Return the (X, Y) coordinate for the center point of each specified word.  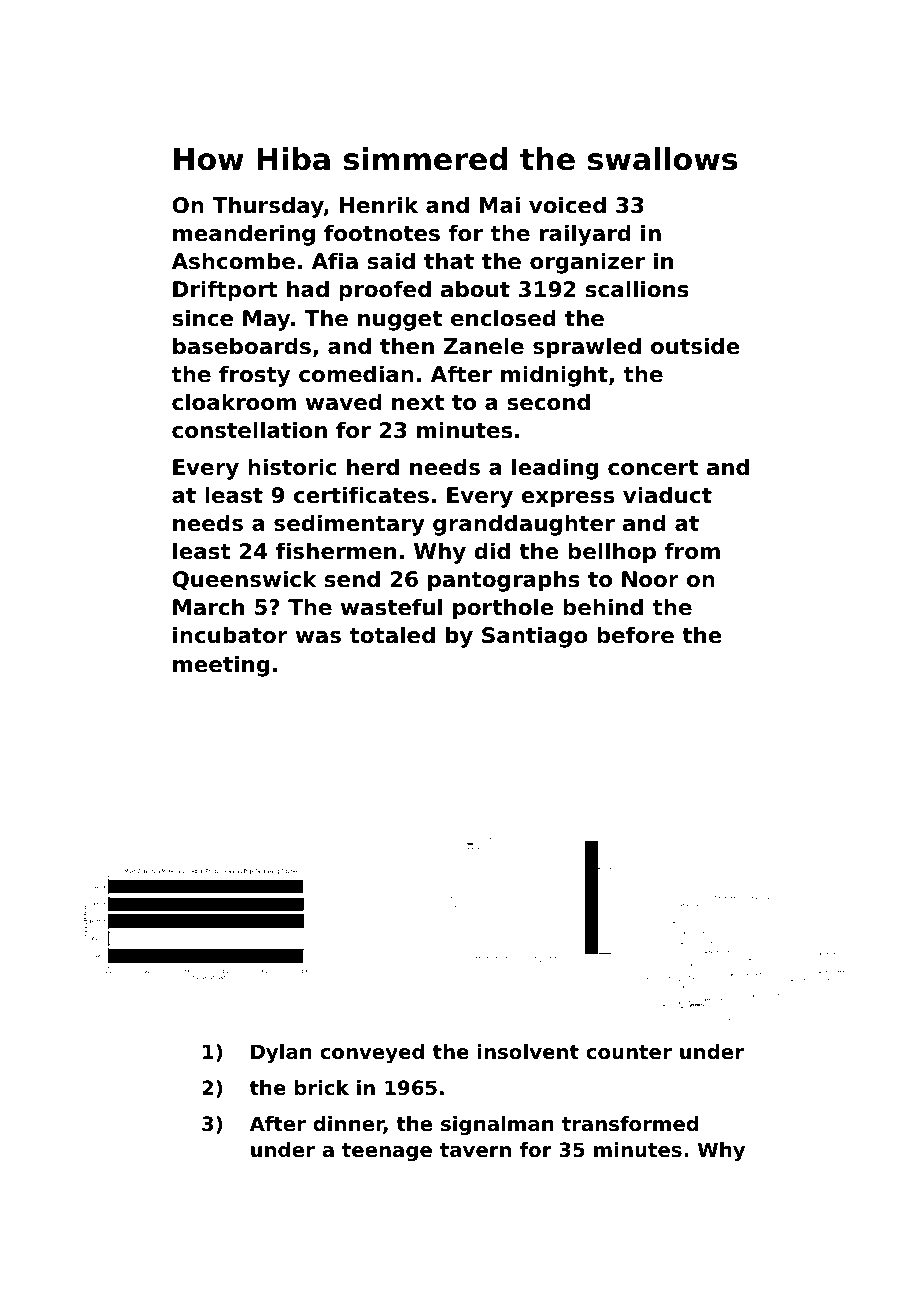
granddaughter (524, 525)
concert (653, 468)
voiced (567, 205)
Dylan (281, 1054)
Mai (500, 205)
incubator (230, 635)
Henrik (379, 205)
